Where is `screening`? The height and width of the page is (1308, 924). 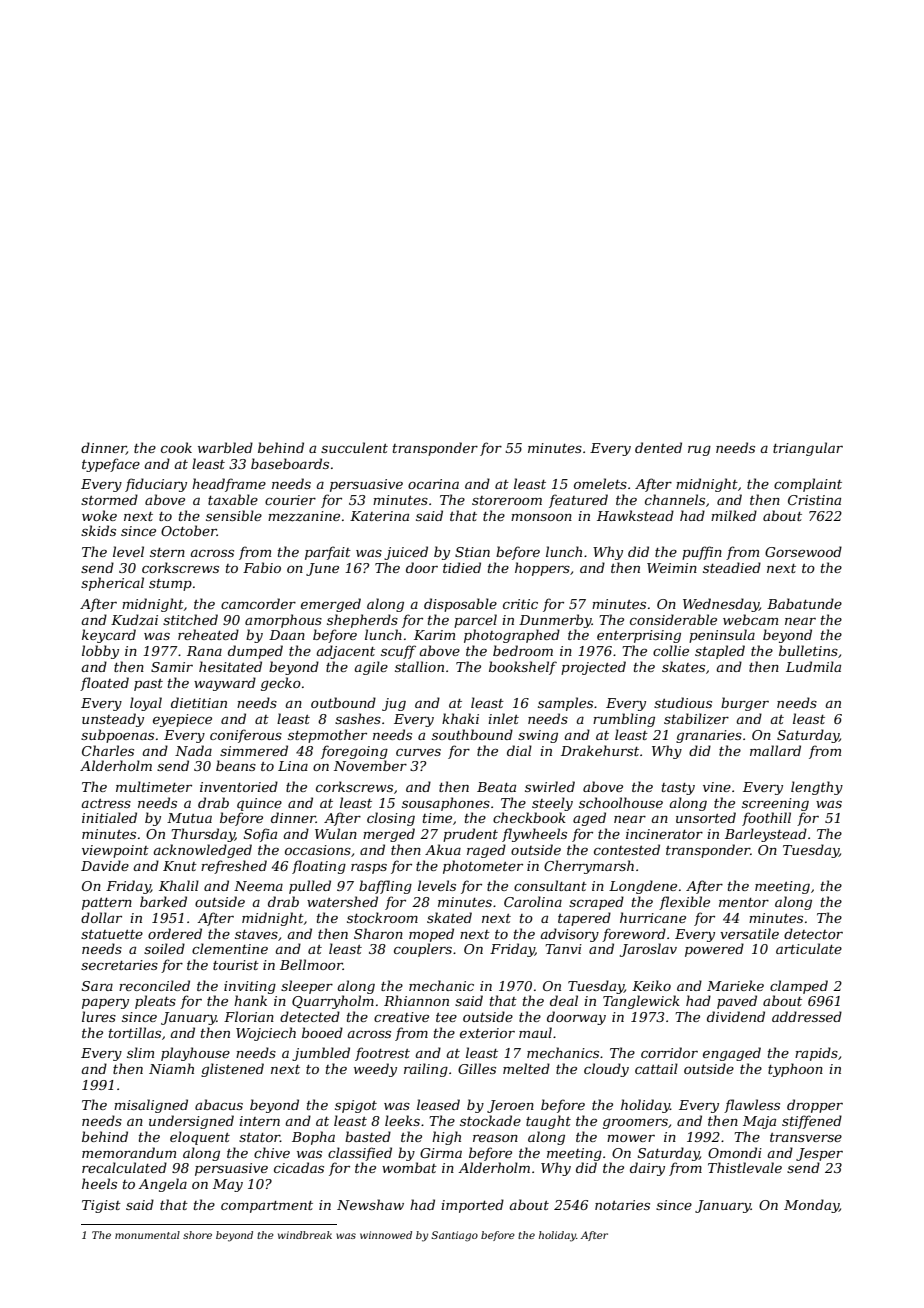 screening is located at coordinates (775, 804).
